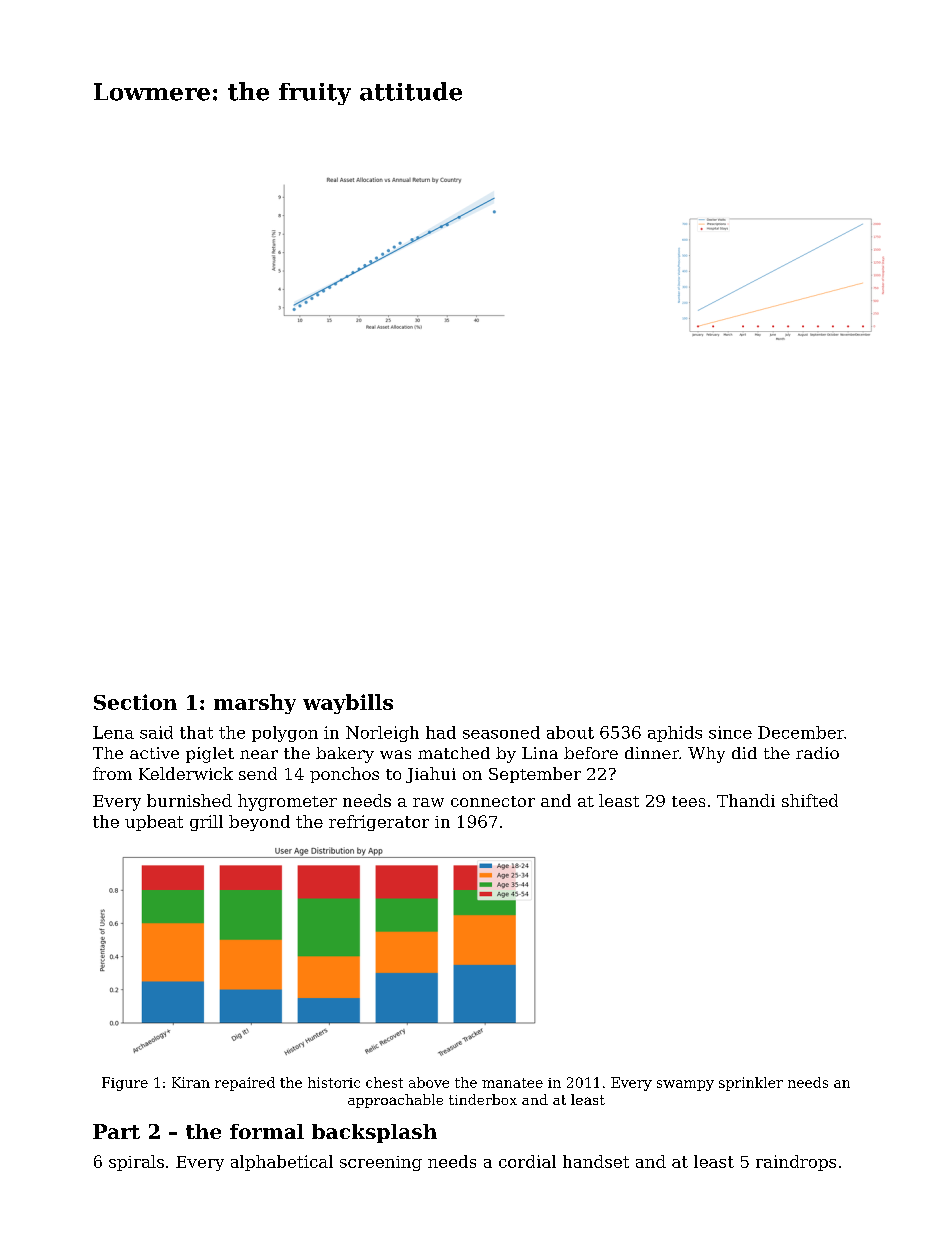 This document has width=952, height=1233. I want to click on handset, so click(596, 1161).
